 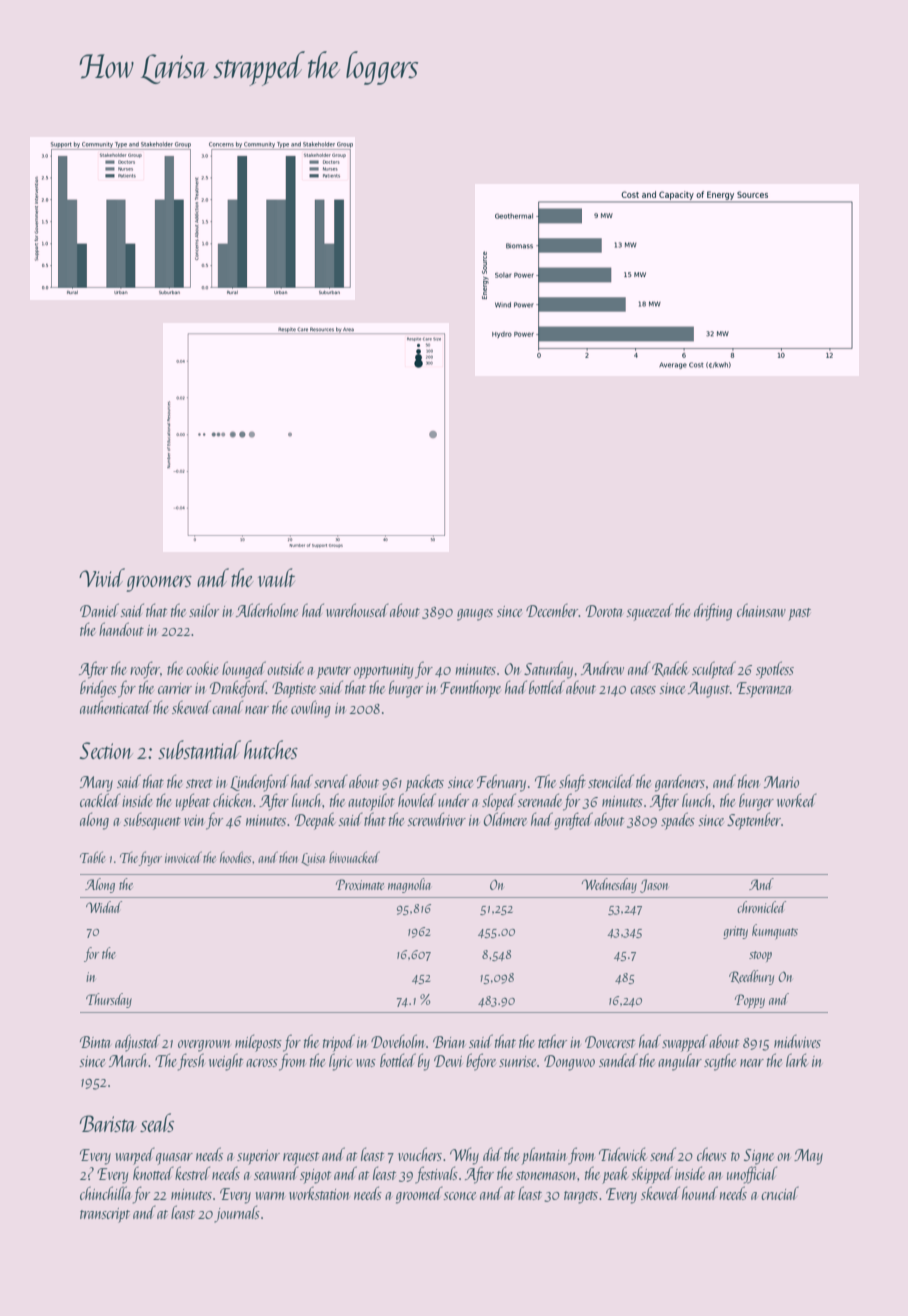 What do you see at coordinates (764, 690) in the screenshot?
I see `Esperanza` at bounding box center [764, 690].
